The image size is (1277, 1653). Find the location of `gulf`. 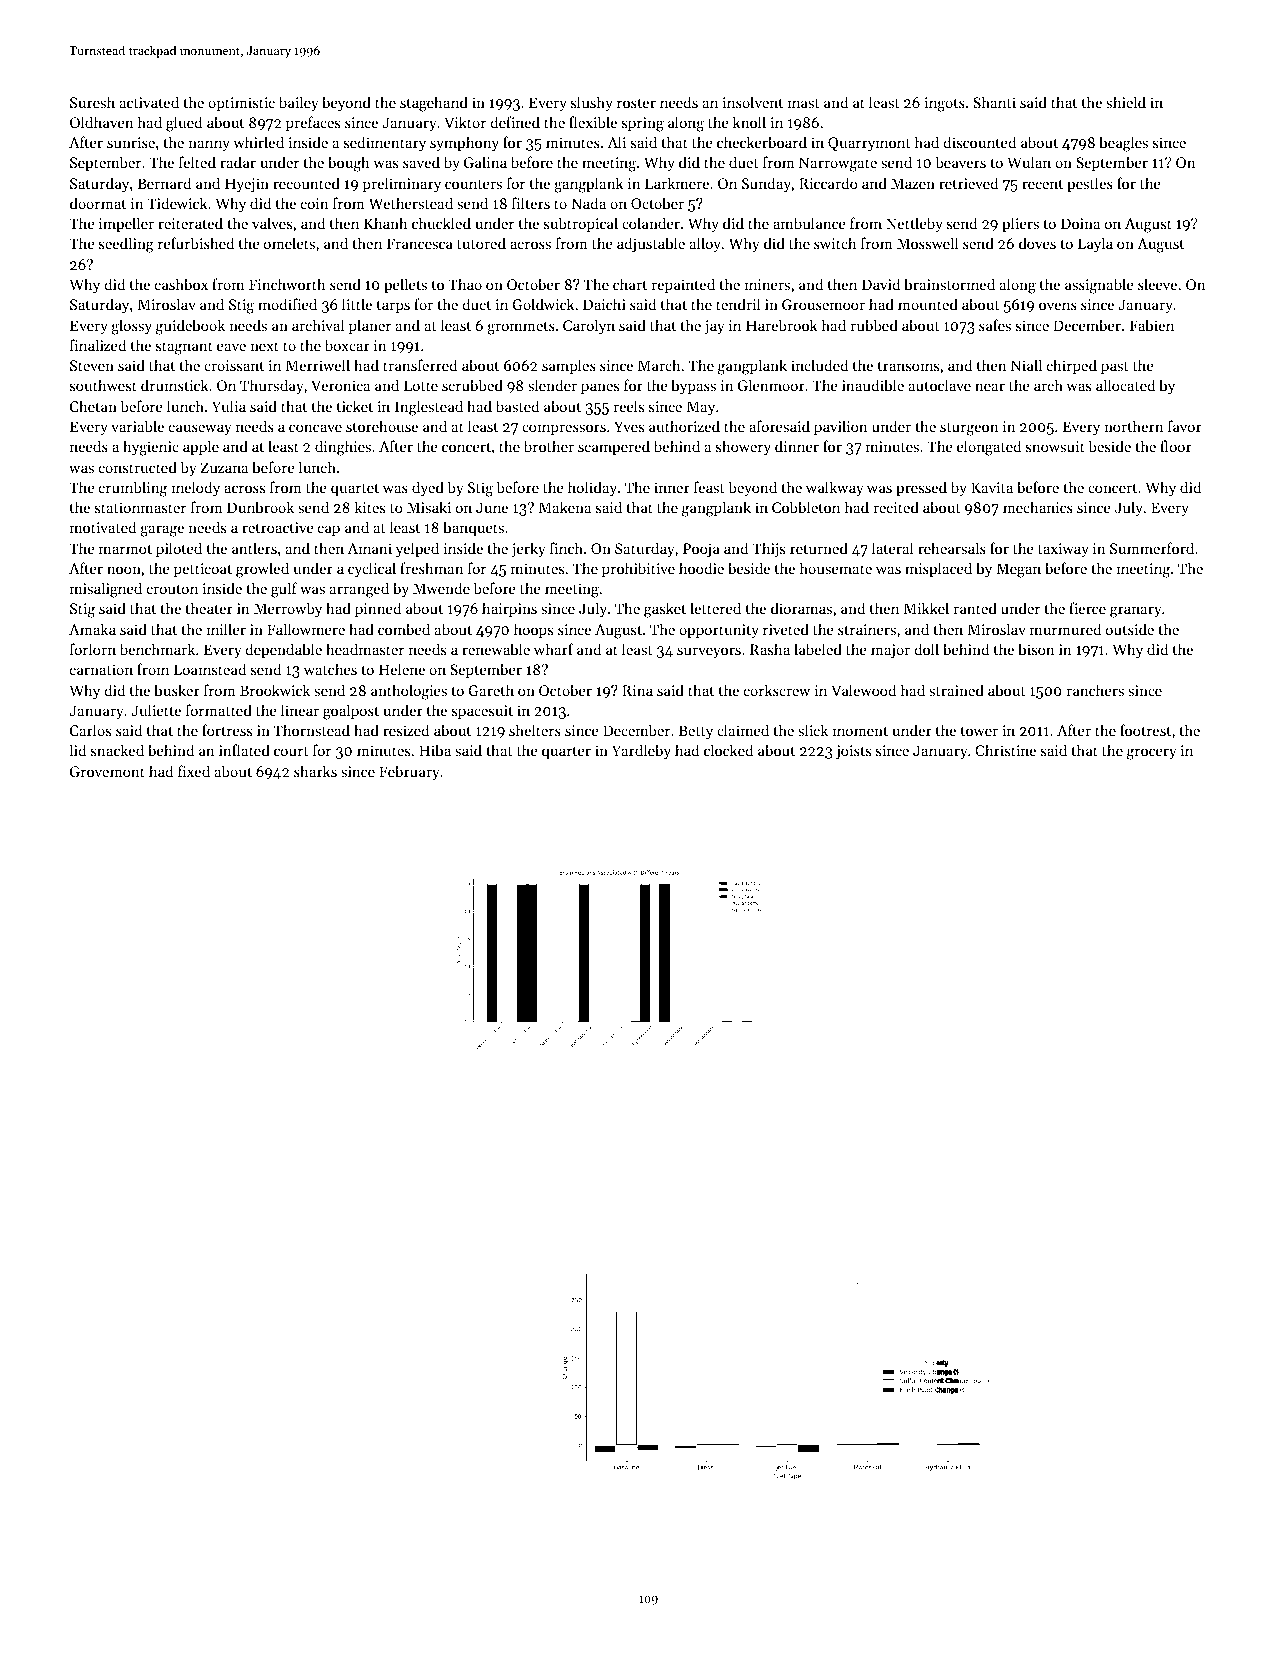

gulf is located at coordinates (284, 590).
